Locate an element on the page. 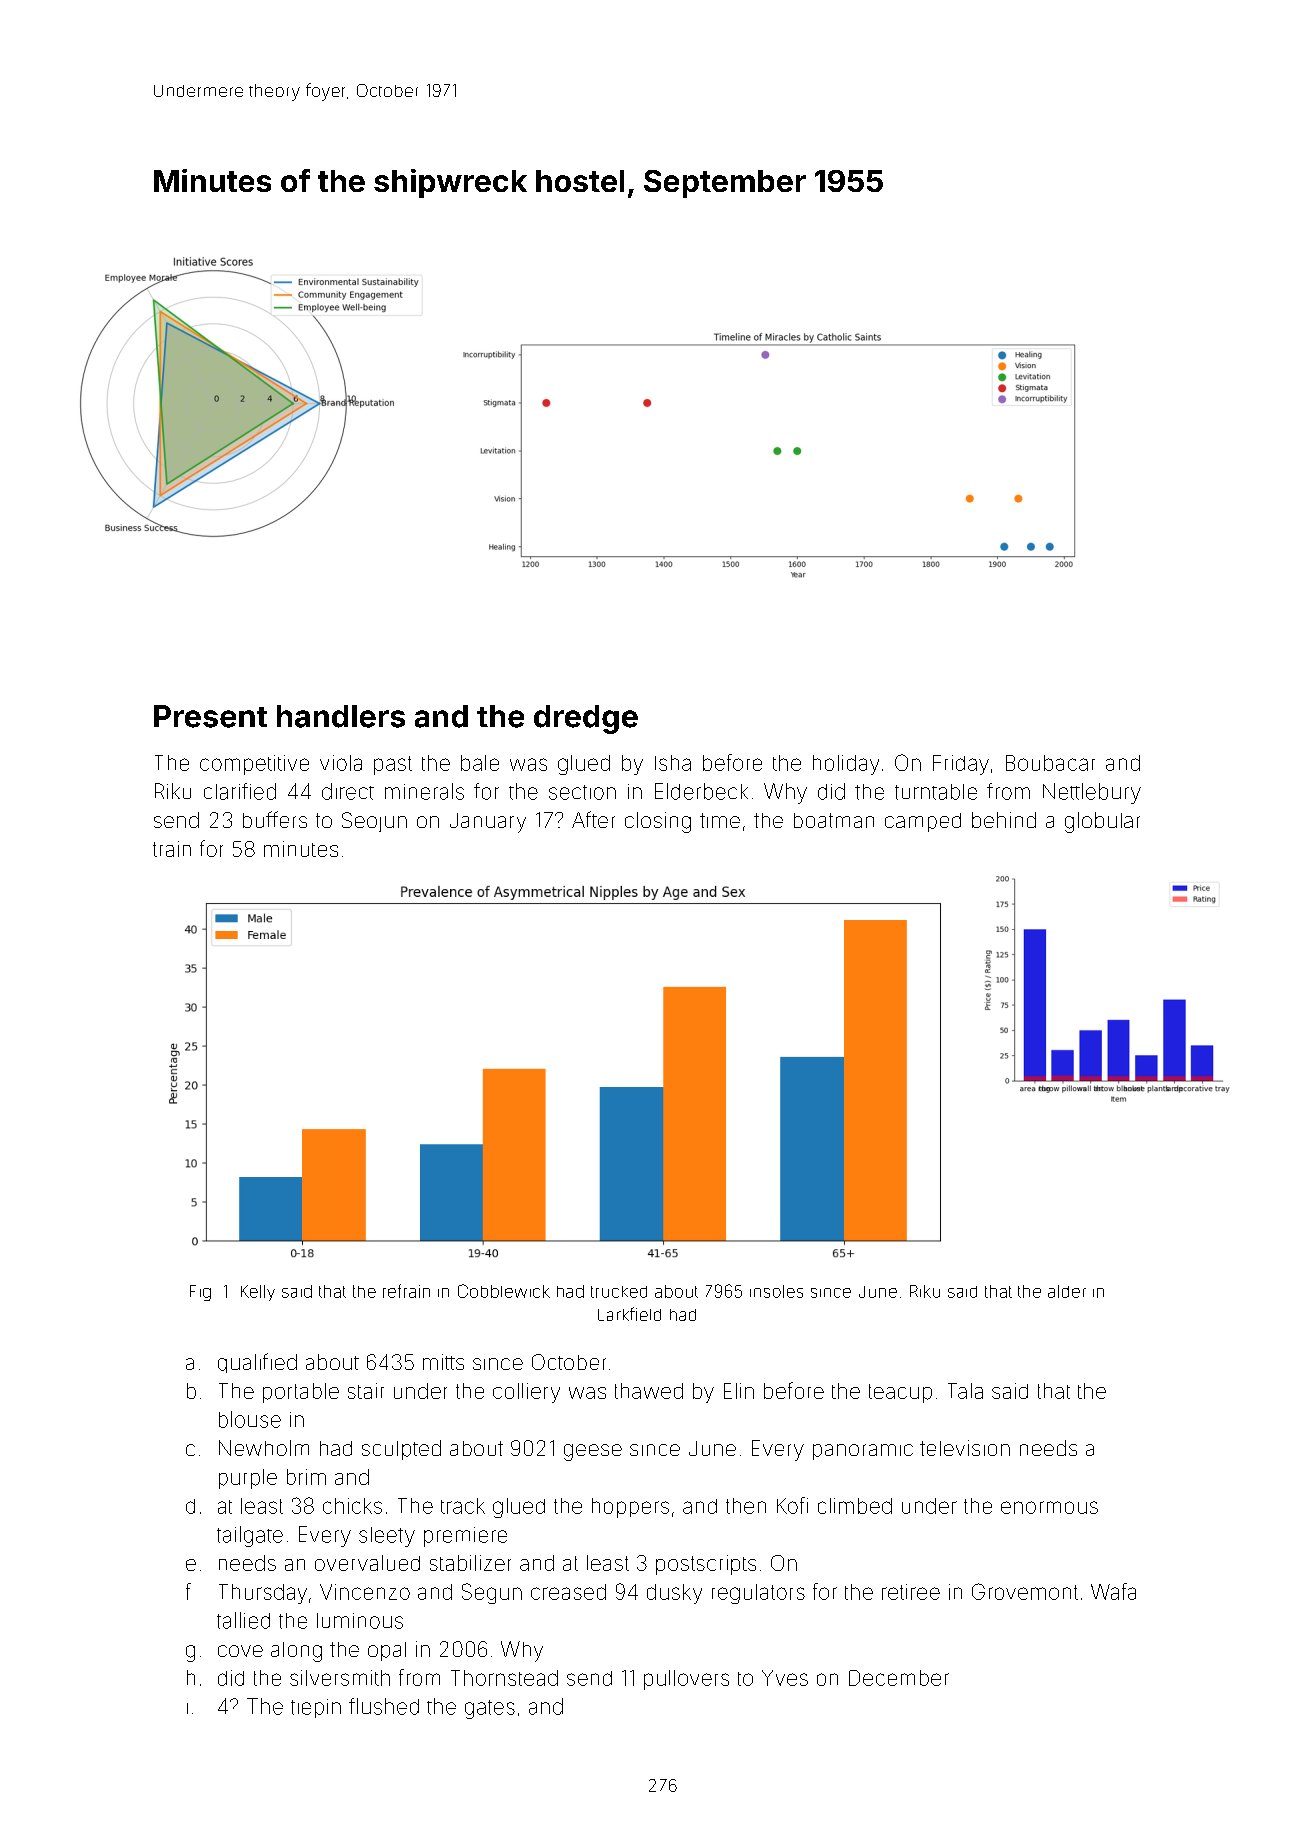  enormous is located at coordinates (1049, 1507).
